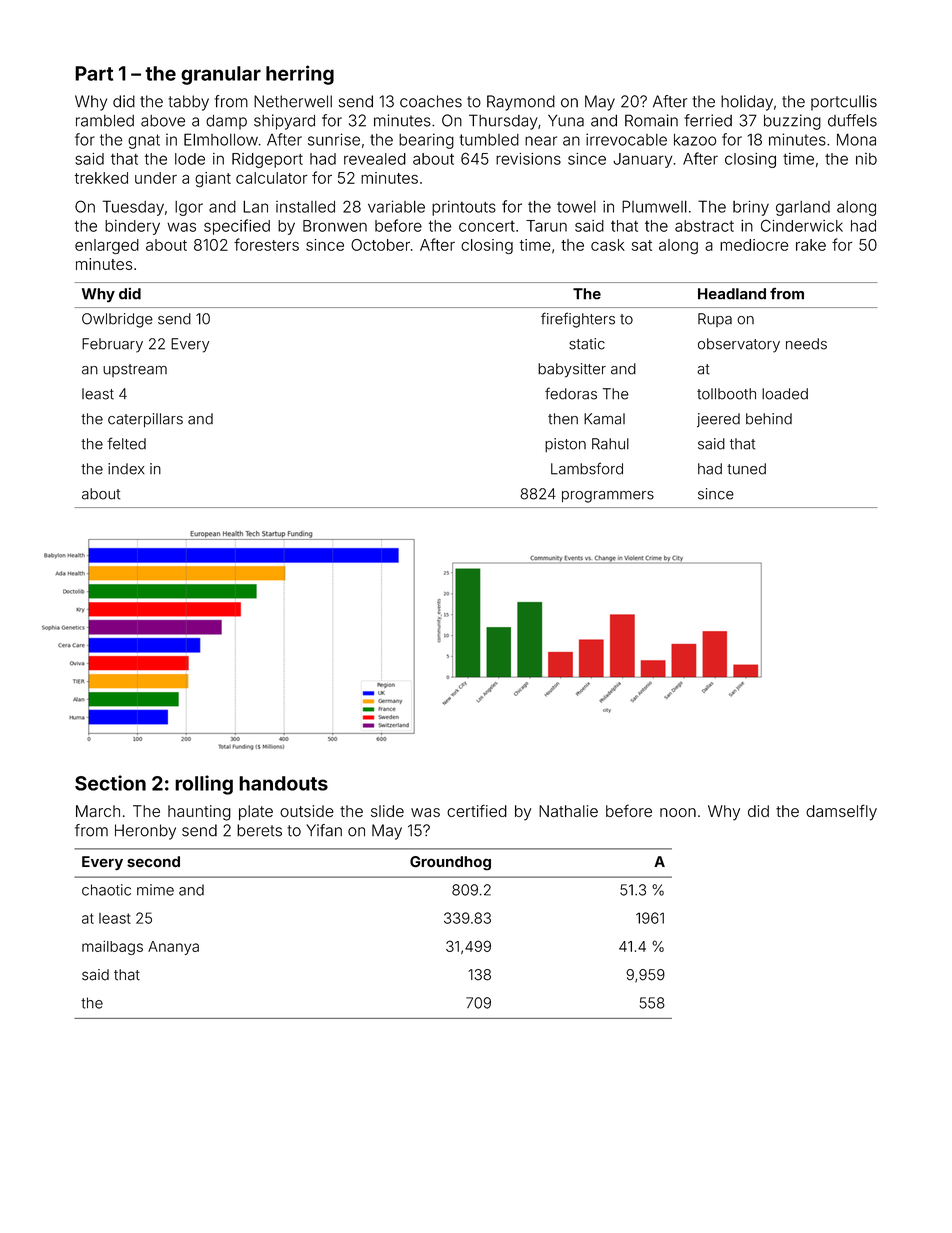 The height and width of the image is (1233, 952). I want to click on Plumwell, so click(654, 206).
